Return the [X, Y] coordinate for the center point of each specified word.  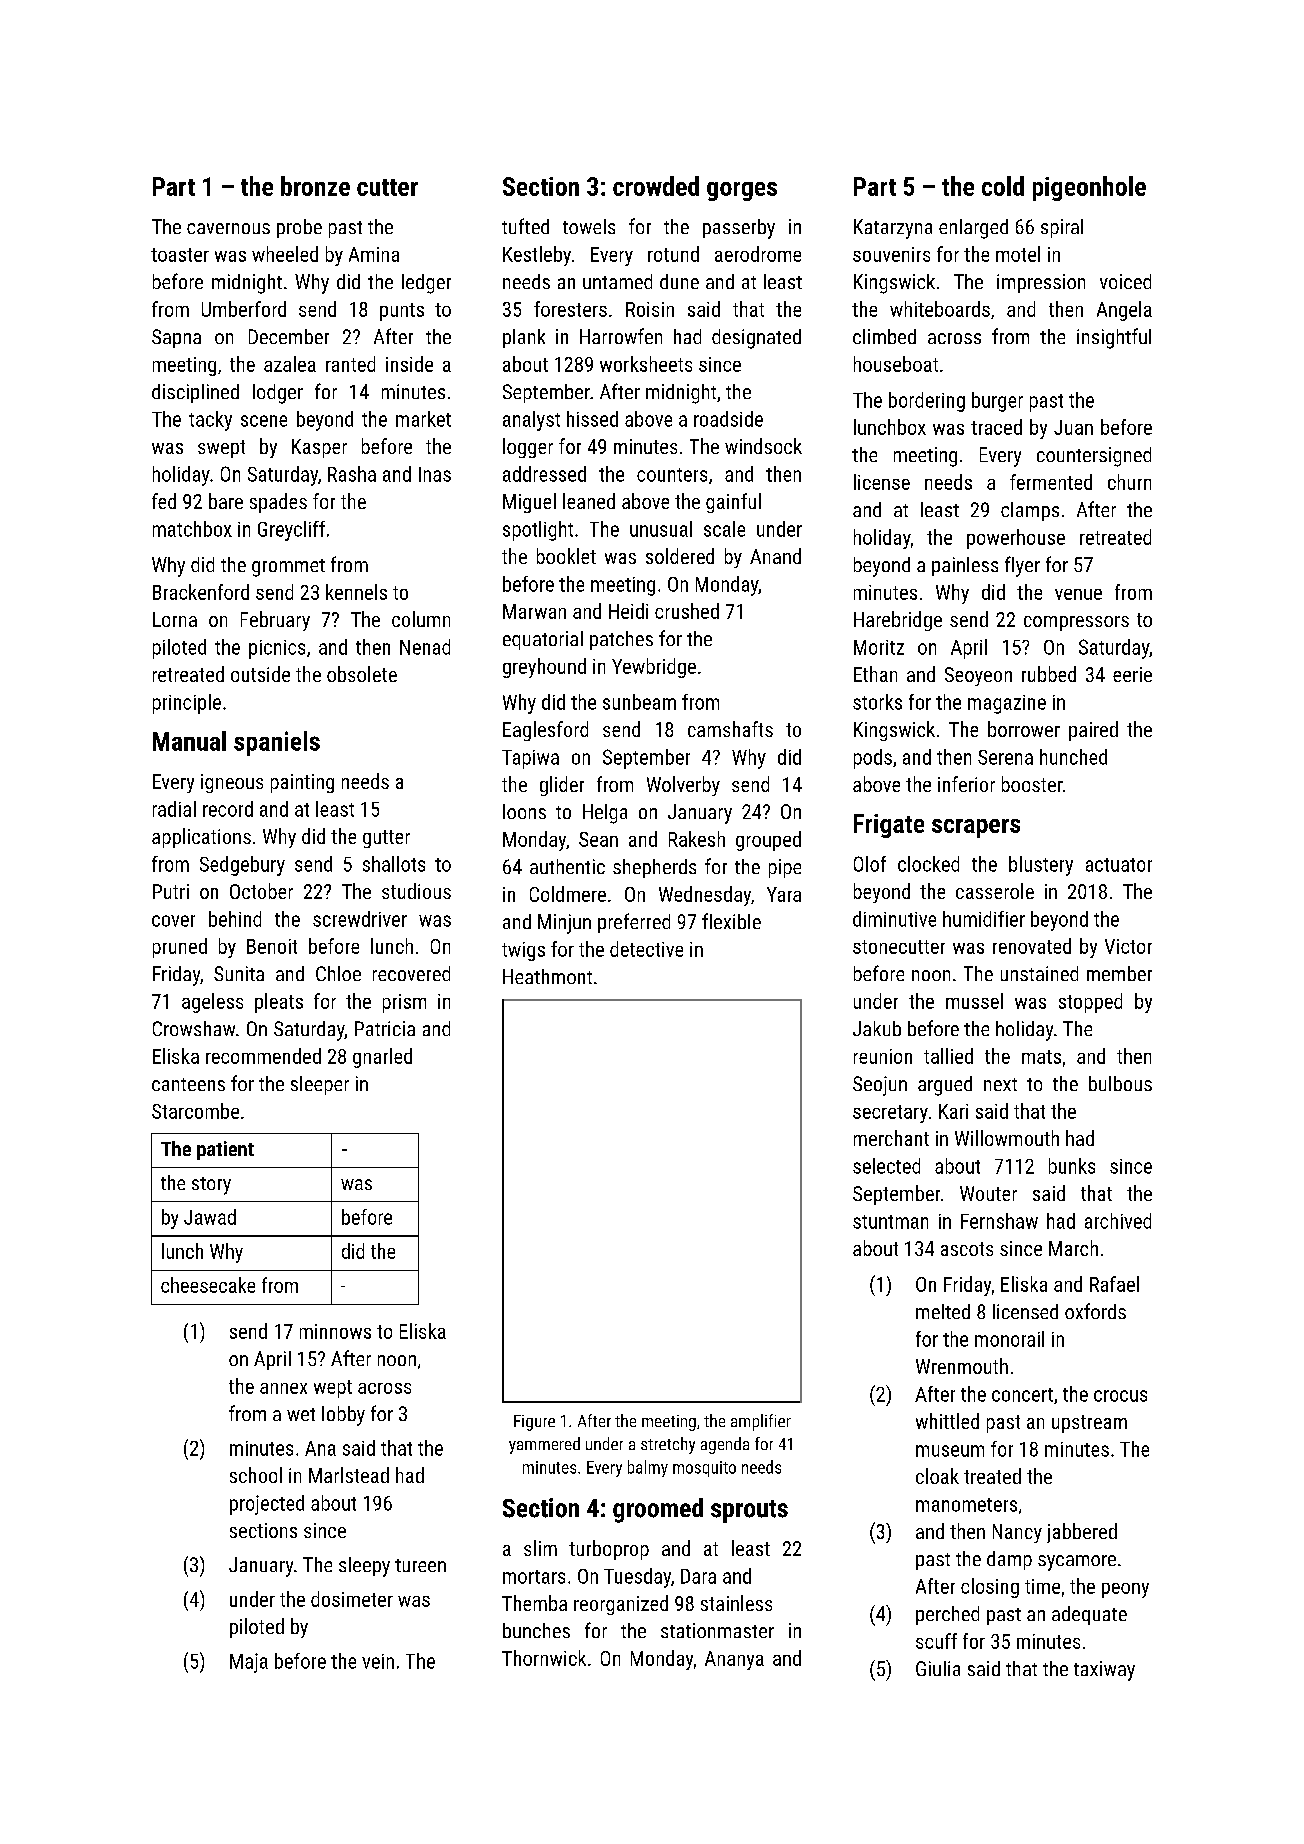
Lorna [175, 619]
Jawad [210, 1217]
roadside [728, 419]
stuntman [890, 1222]
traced [996, 427]
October [261, 891]
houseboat [896, 364]
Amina [374, 254]
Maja [249, 1663]
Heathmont [547, 976]
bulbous [1120, 1083]
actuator [1119, 865]
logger [528, 448]
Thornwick [544, 1658]
